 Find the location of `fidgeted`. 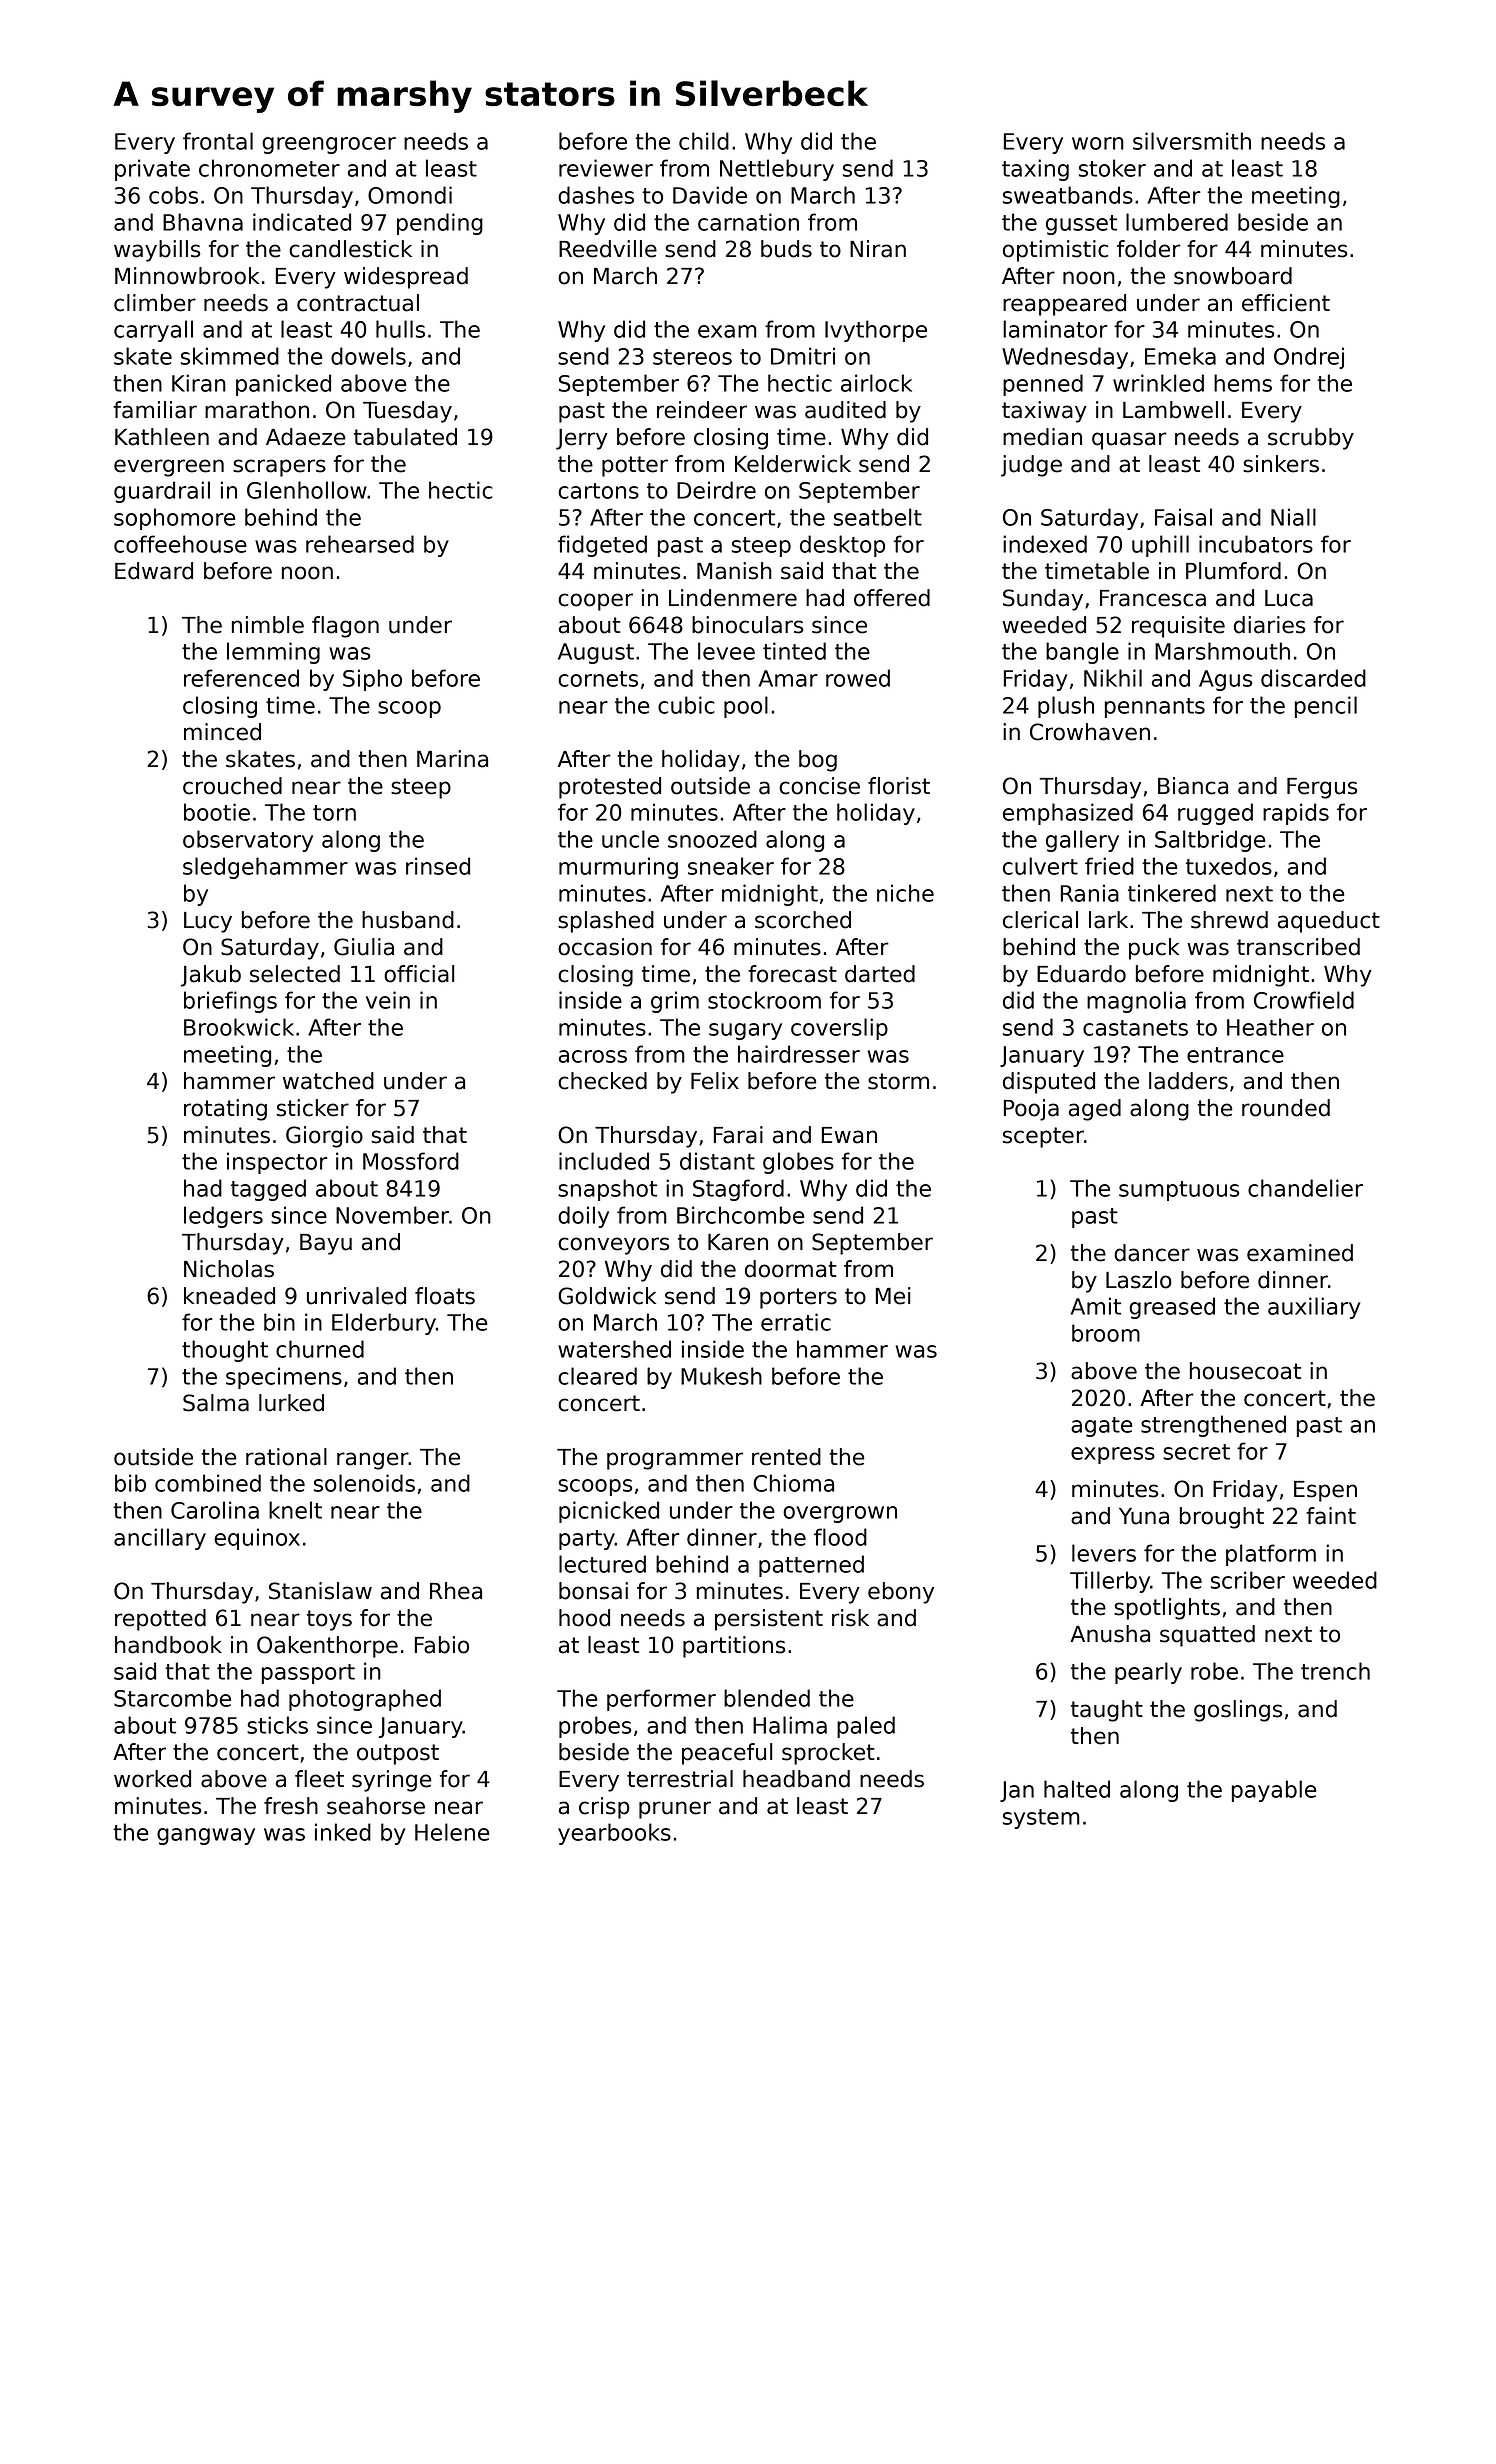

fidgeted is located at coordinates (602, 546).
